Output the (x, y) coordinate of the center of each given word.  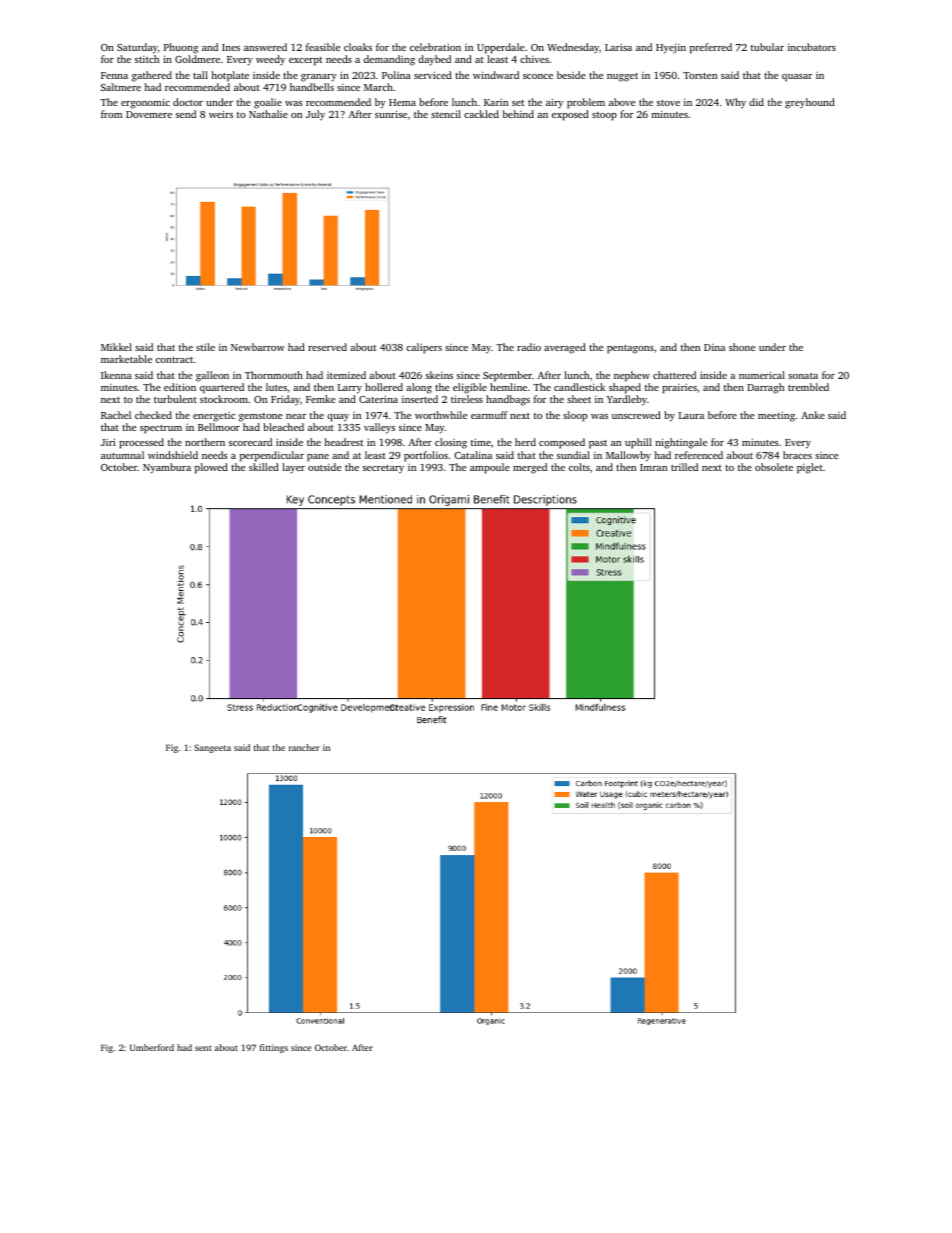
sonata (803, 376)
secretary (383, 469)
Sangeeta (212, 748)
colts (579, 467)
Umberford (152, 1047)
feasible (323, 47)
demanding (389, 60)
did (756, 102)
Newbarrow (257, 347)
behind (518, 114)
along (419, 388)
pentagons (630, 349)
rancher (304, 747)
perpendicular (272, 456)
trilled (684, 467)
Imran (653, 467)
